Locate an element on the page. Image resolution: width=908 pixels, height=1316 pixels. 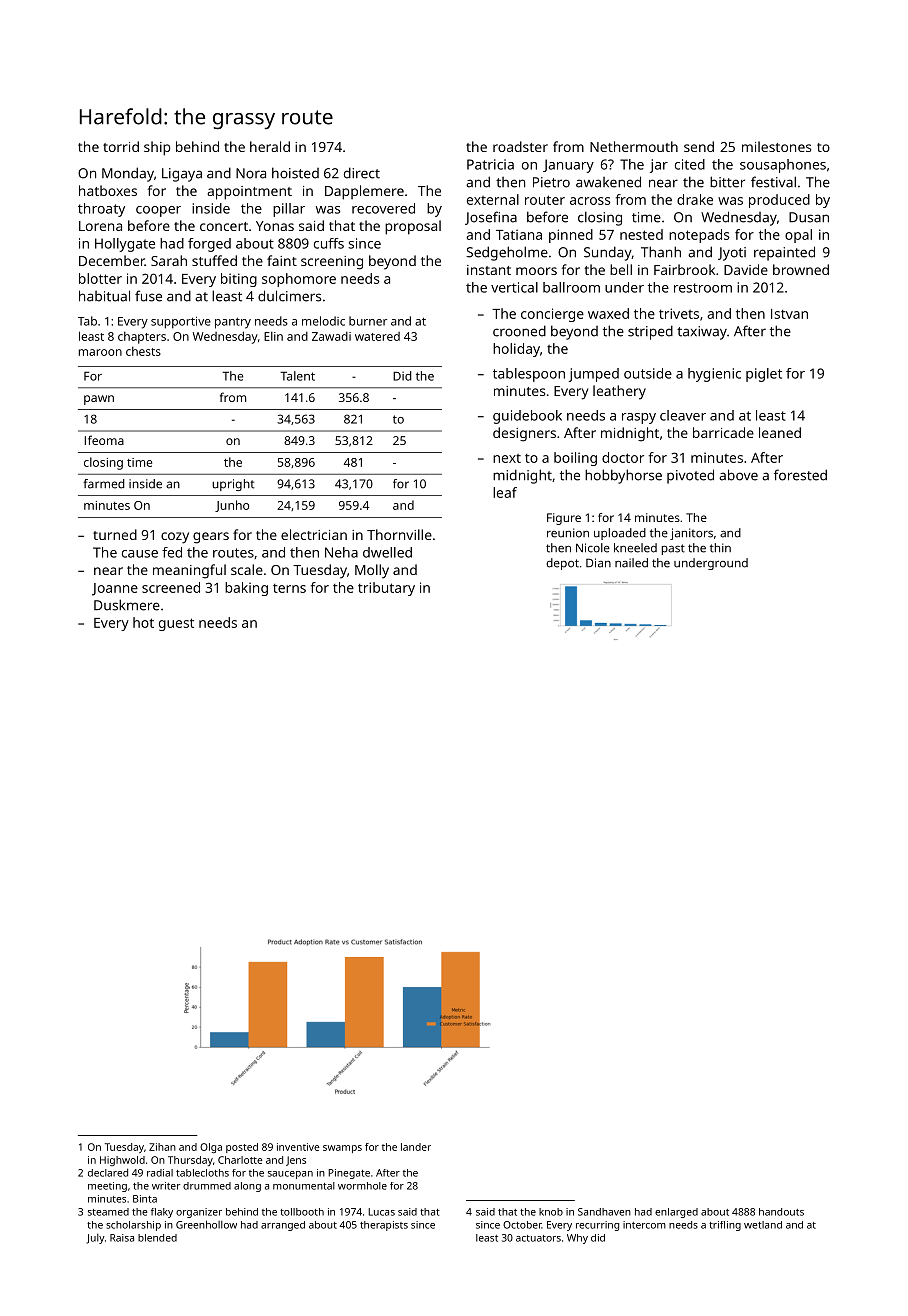
bell is located at coordinates (621, 269).
